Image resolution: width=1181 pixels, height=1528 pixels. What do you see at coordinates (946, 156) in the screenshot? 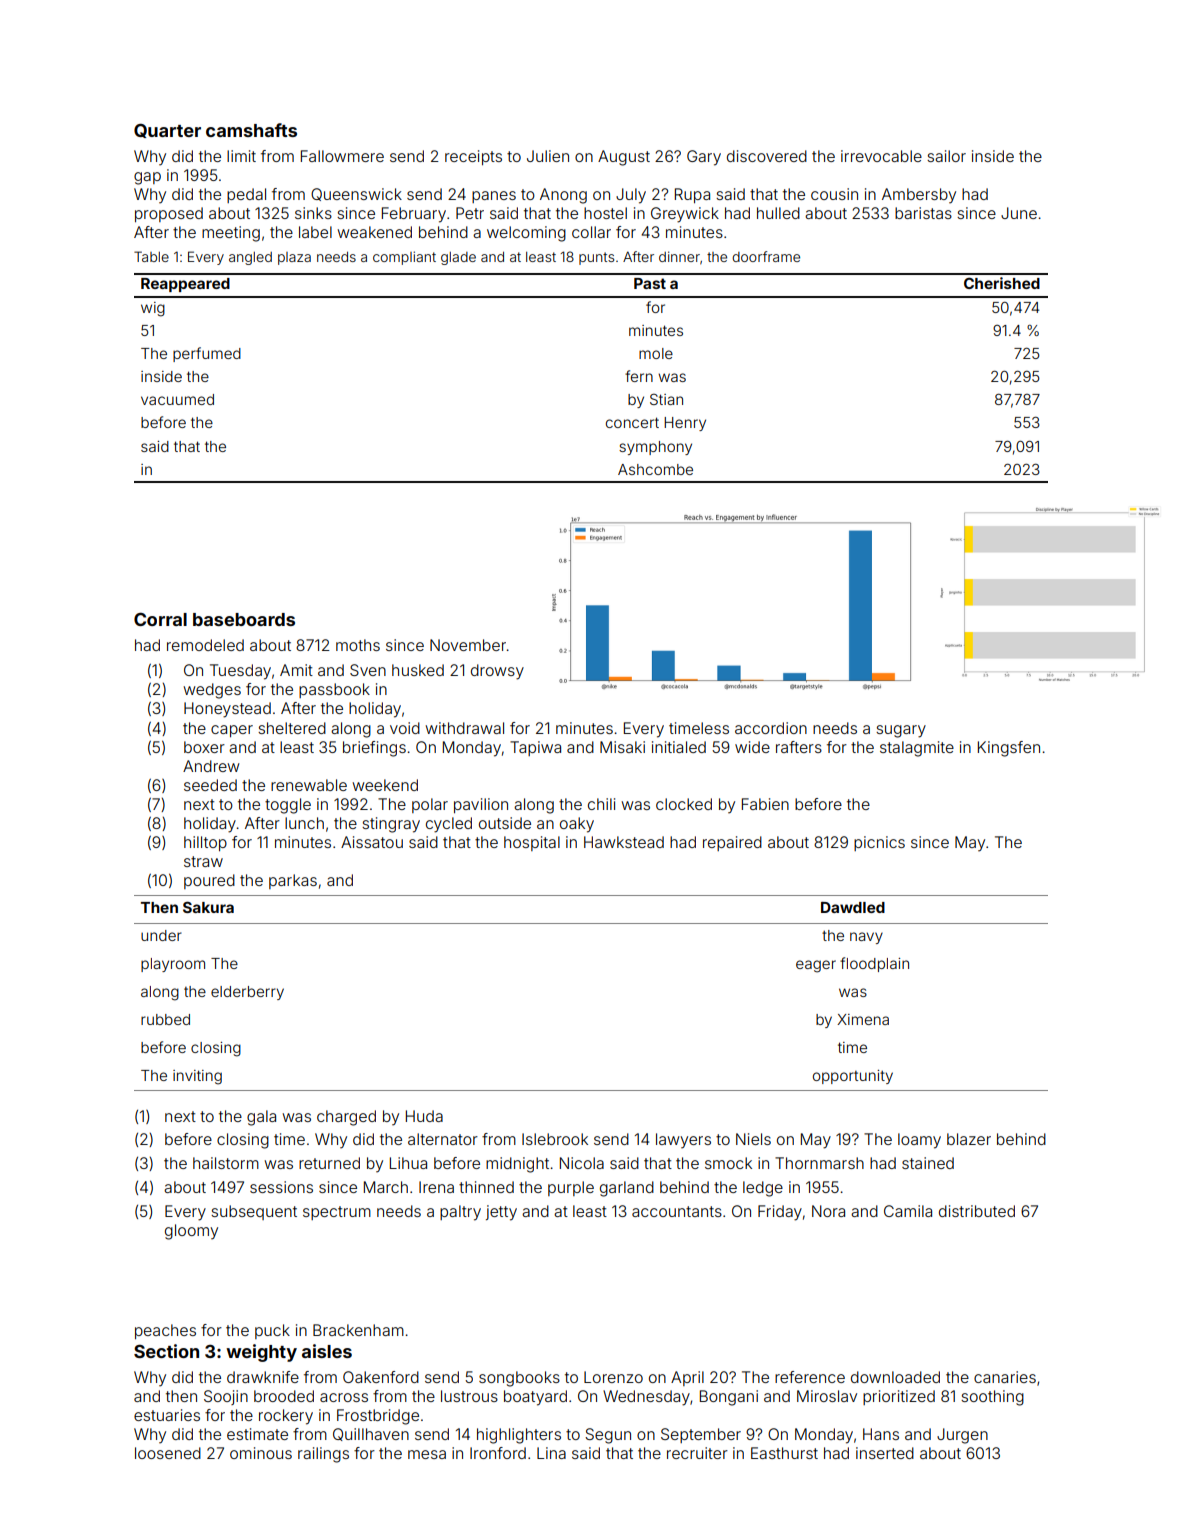
I see `sailor` at bounding box center [946, 156].
